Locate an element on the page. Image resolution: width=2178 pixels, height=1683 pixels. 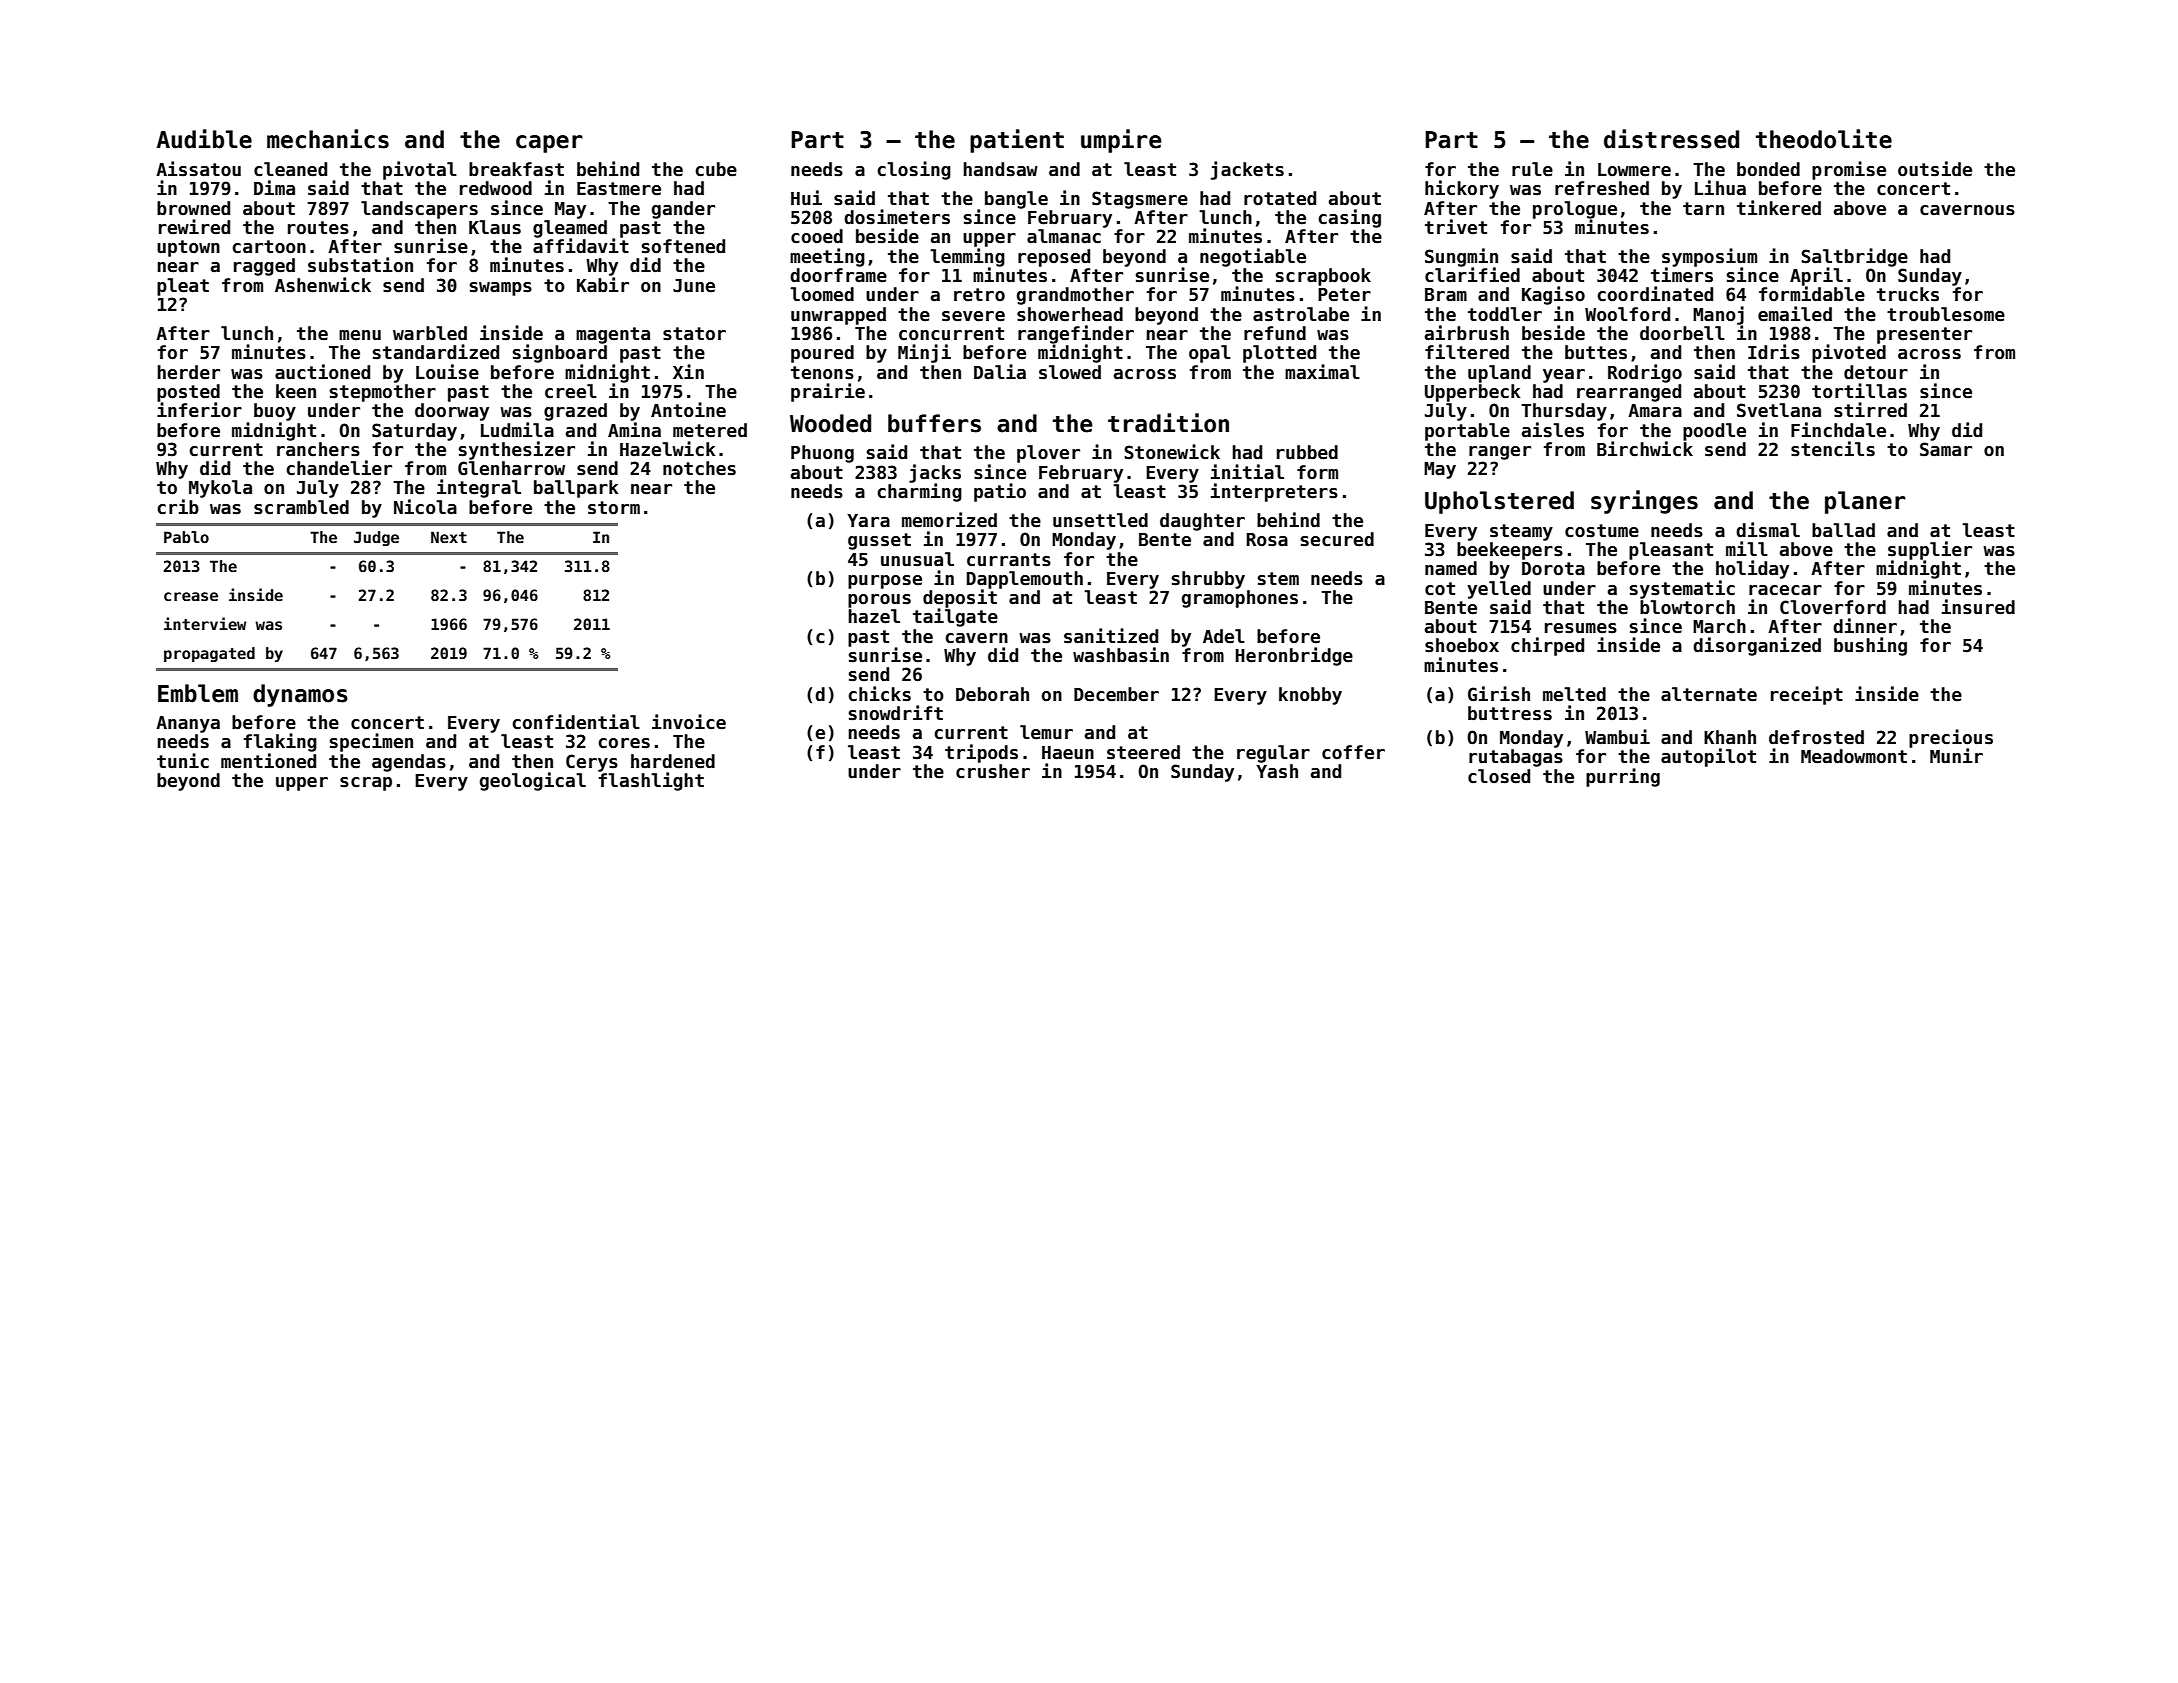
Meadowmont is located at coordinates (1854, 756).
